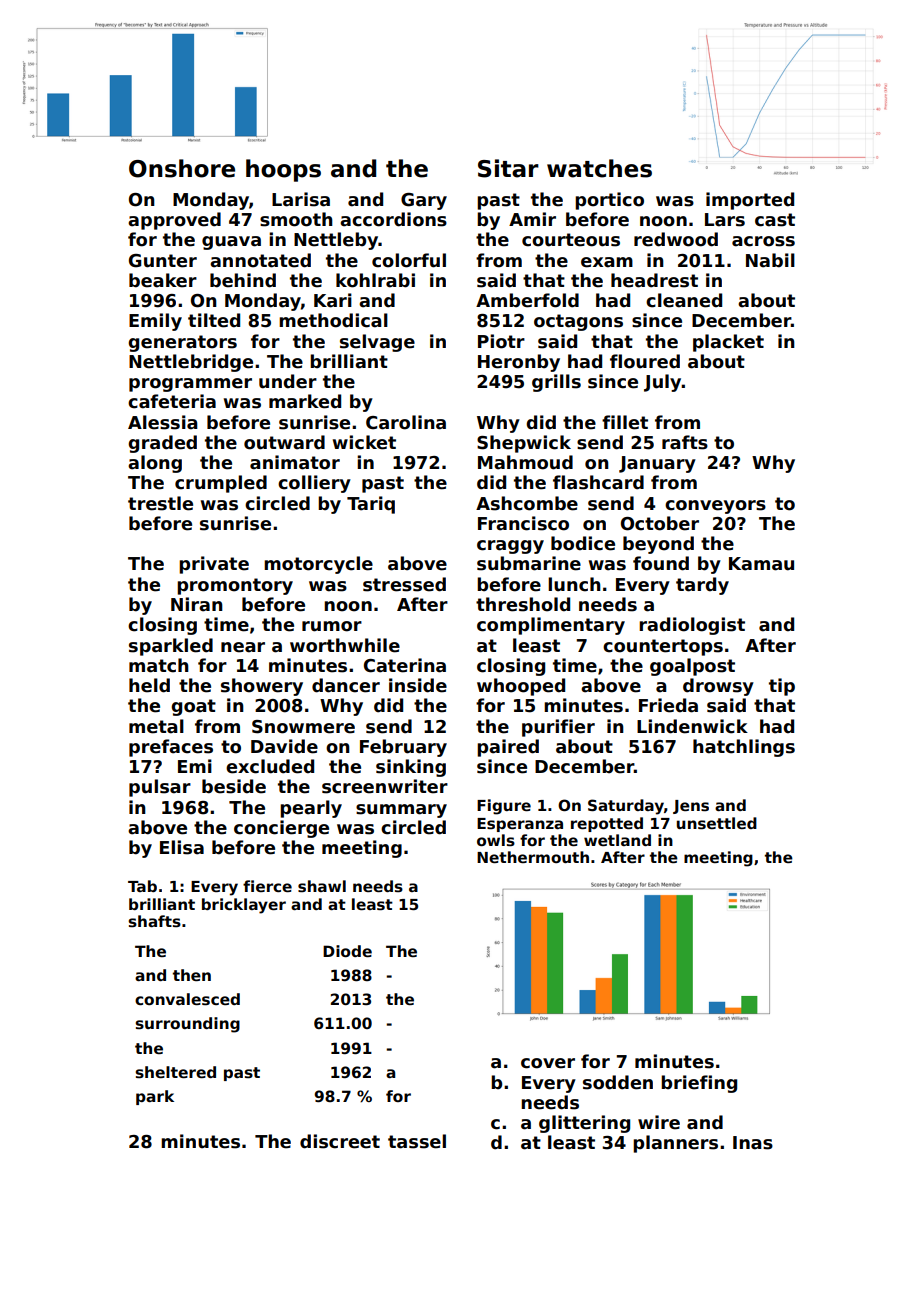  What do you see at coordinates (625, 422) in the screenshot?
I see `fillet` at bounding box center [625, 422].
